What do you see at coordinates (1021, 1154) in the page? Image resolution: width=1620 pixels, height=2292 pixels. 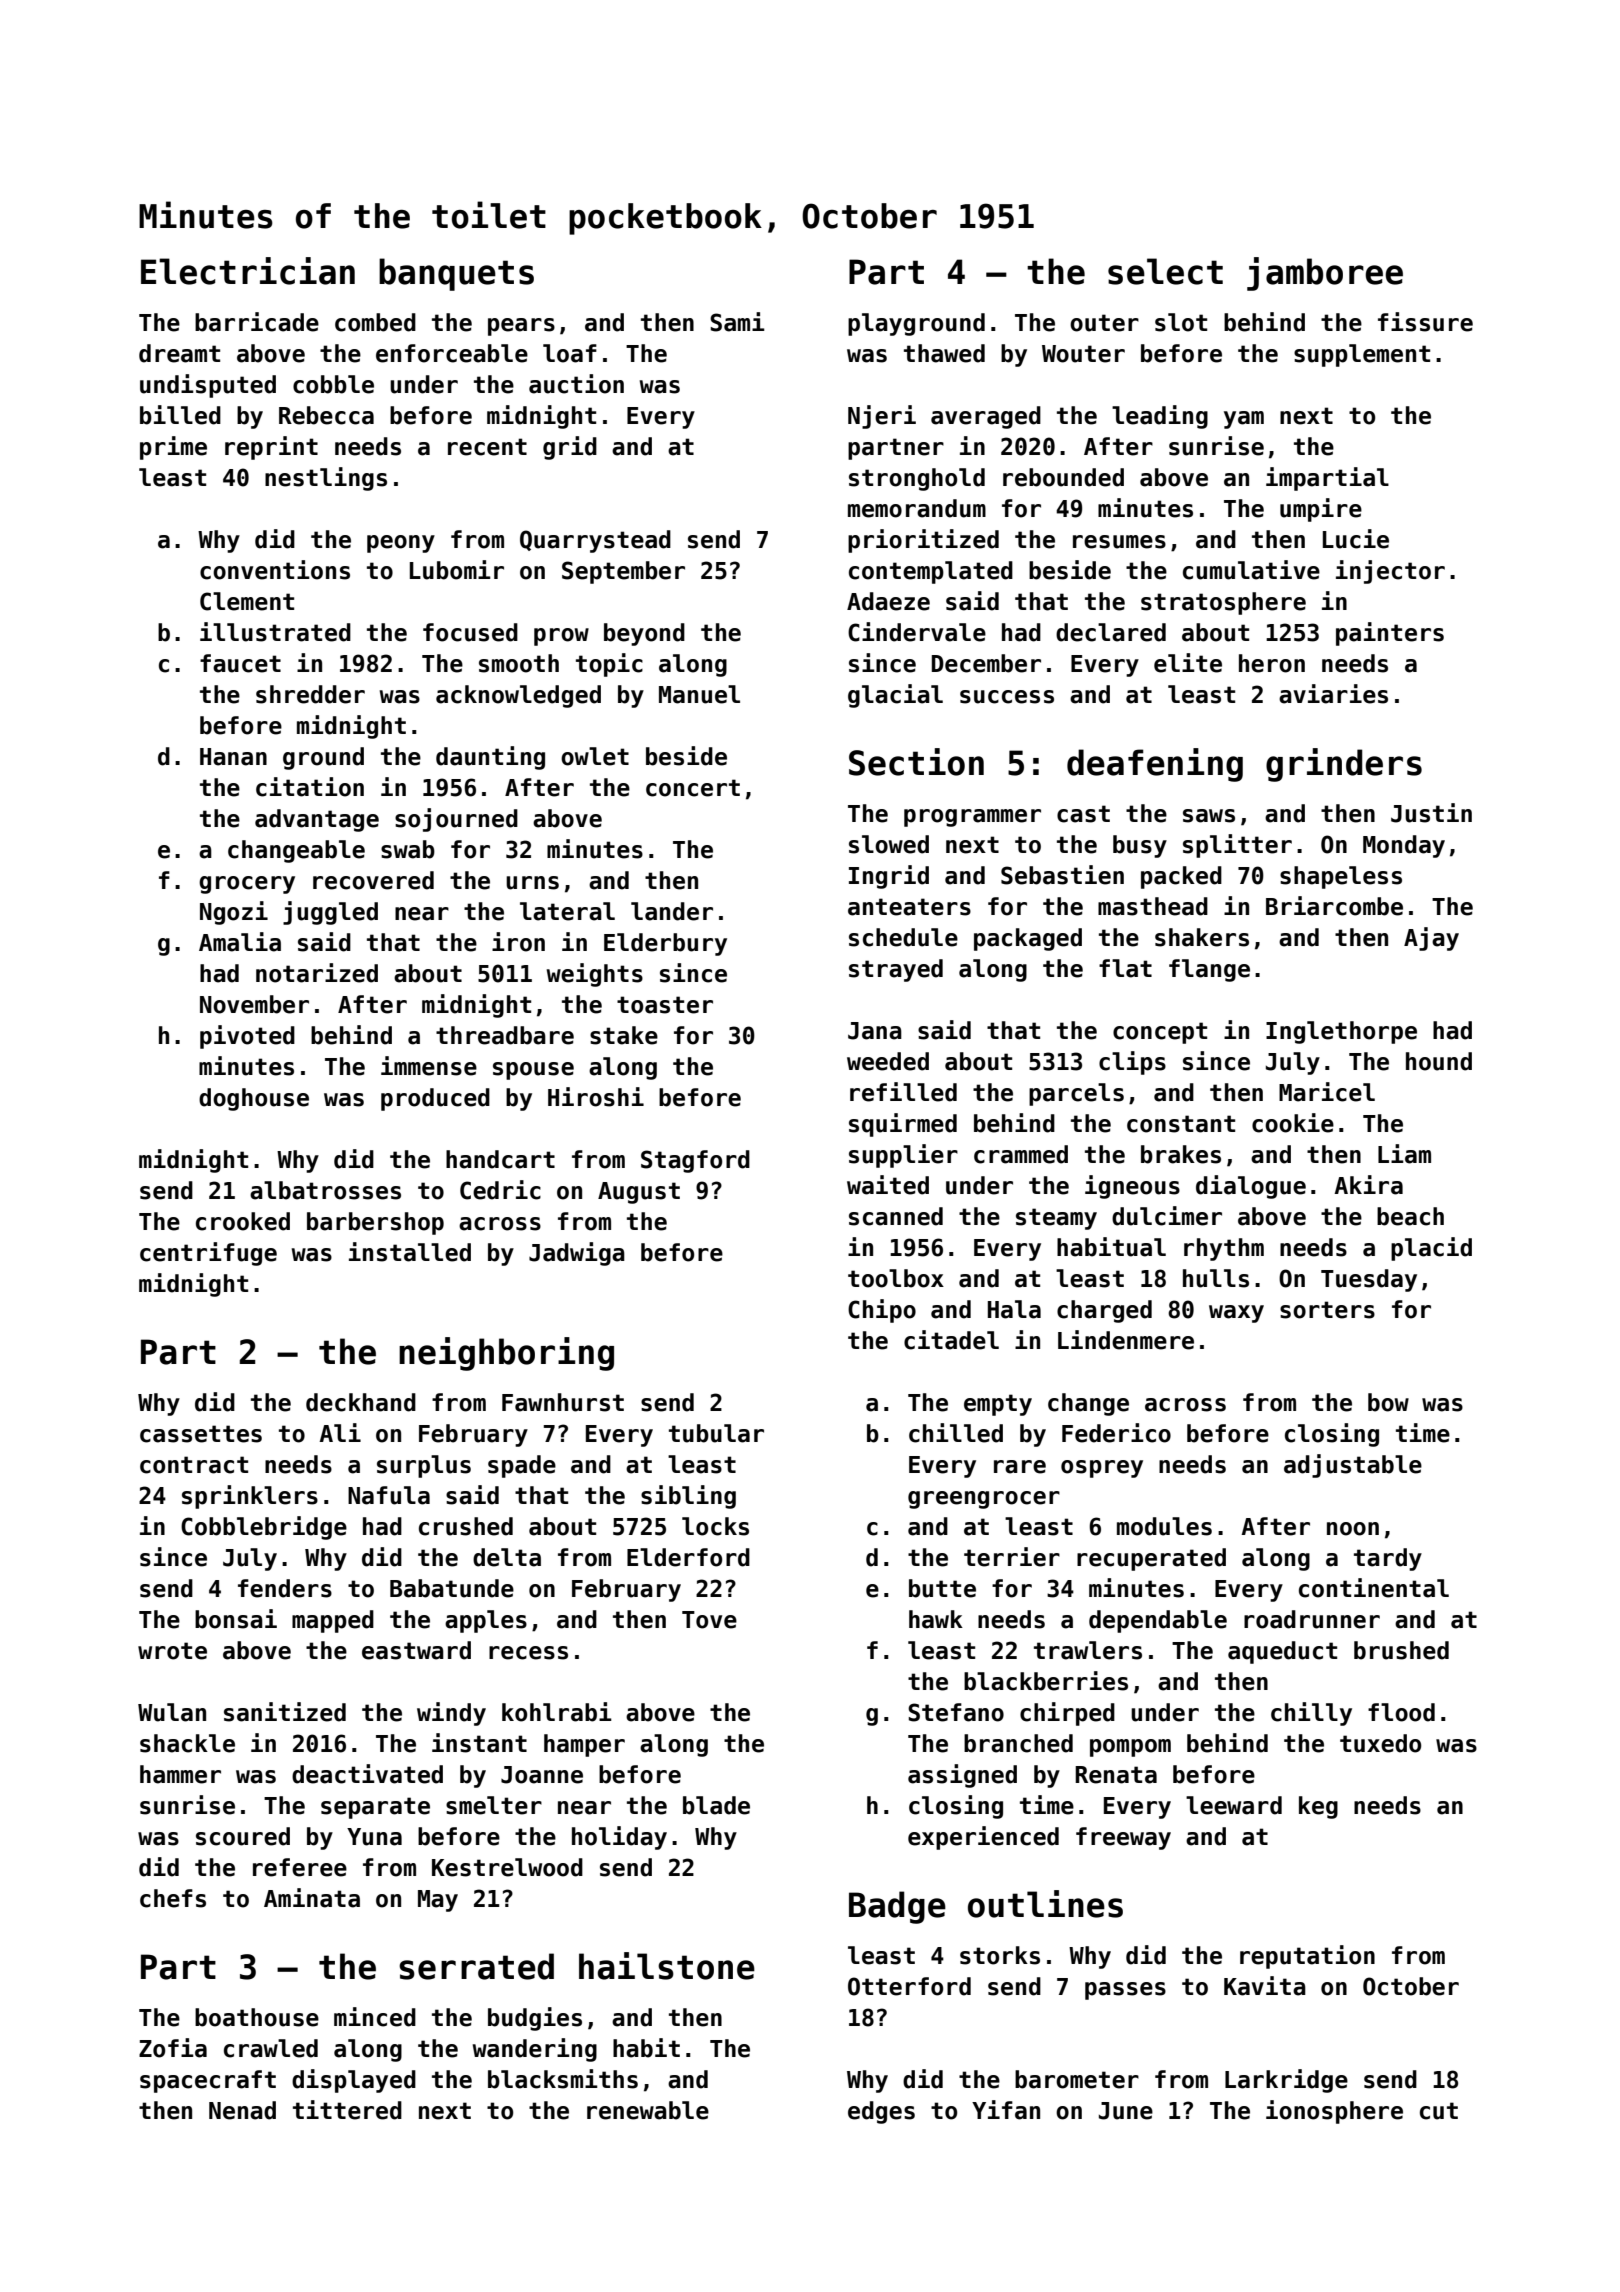 I see `crammed` at bounding box center [1021, 1154].
